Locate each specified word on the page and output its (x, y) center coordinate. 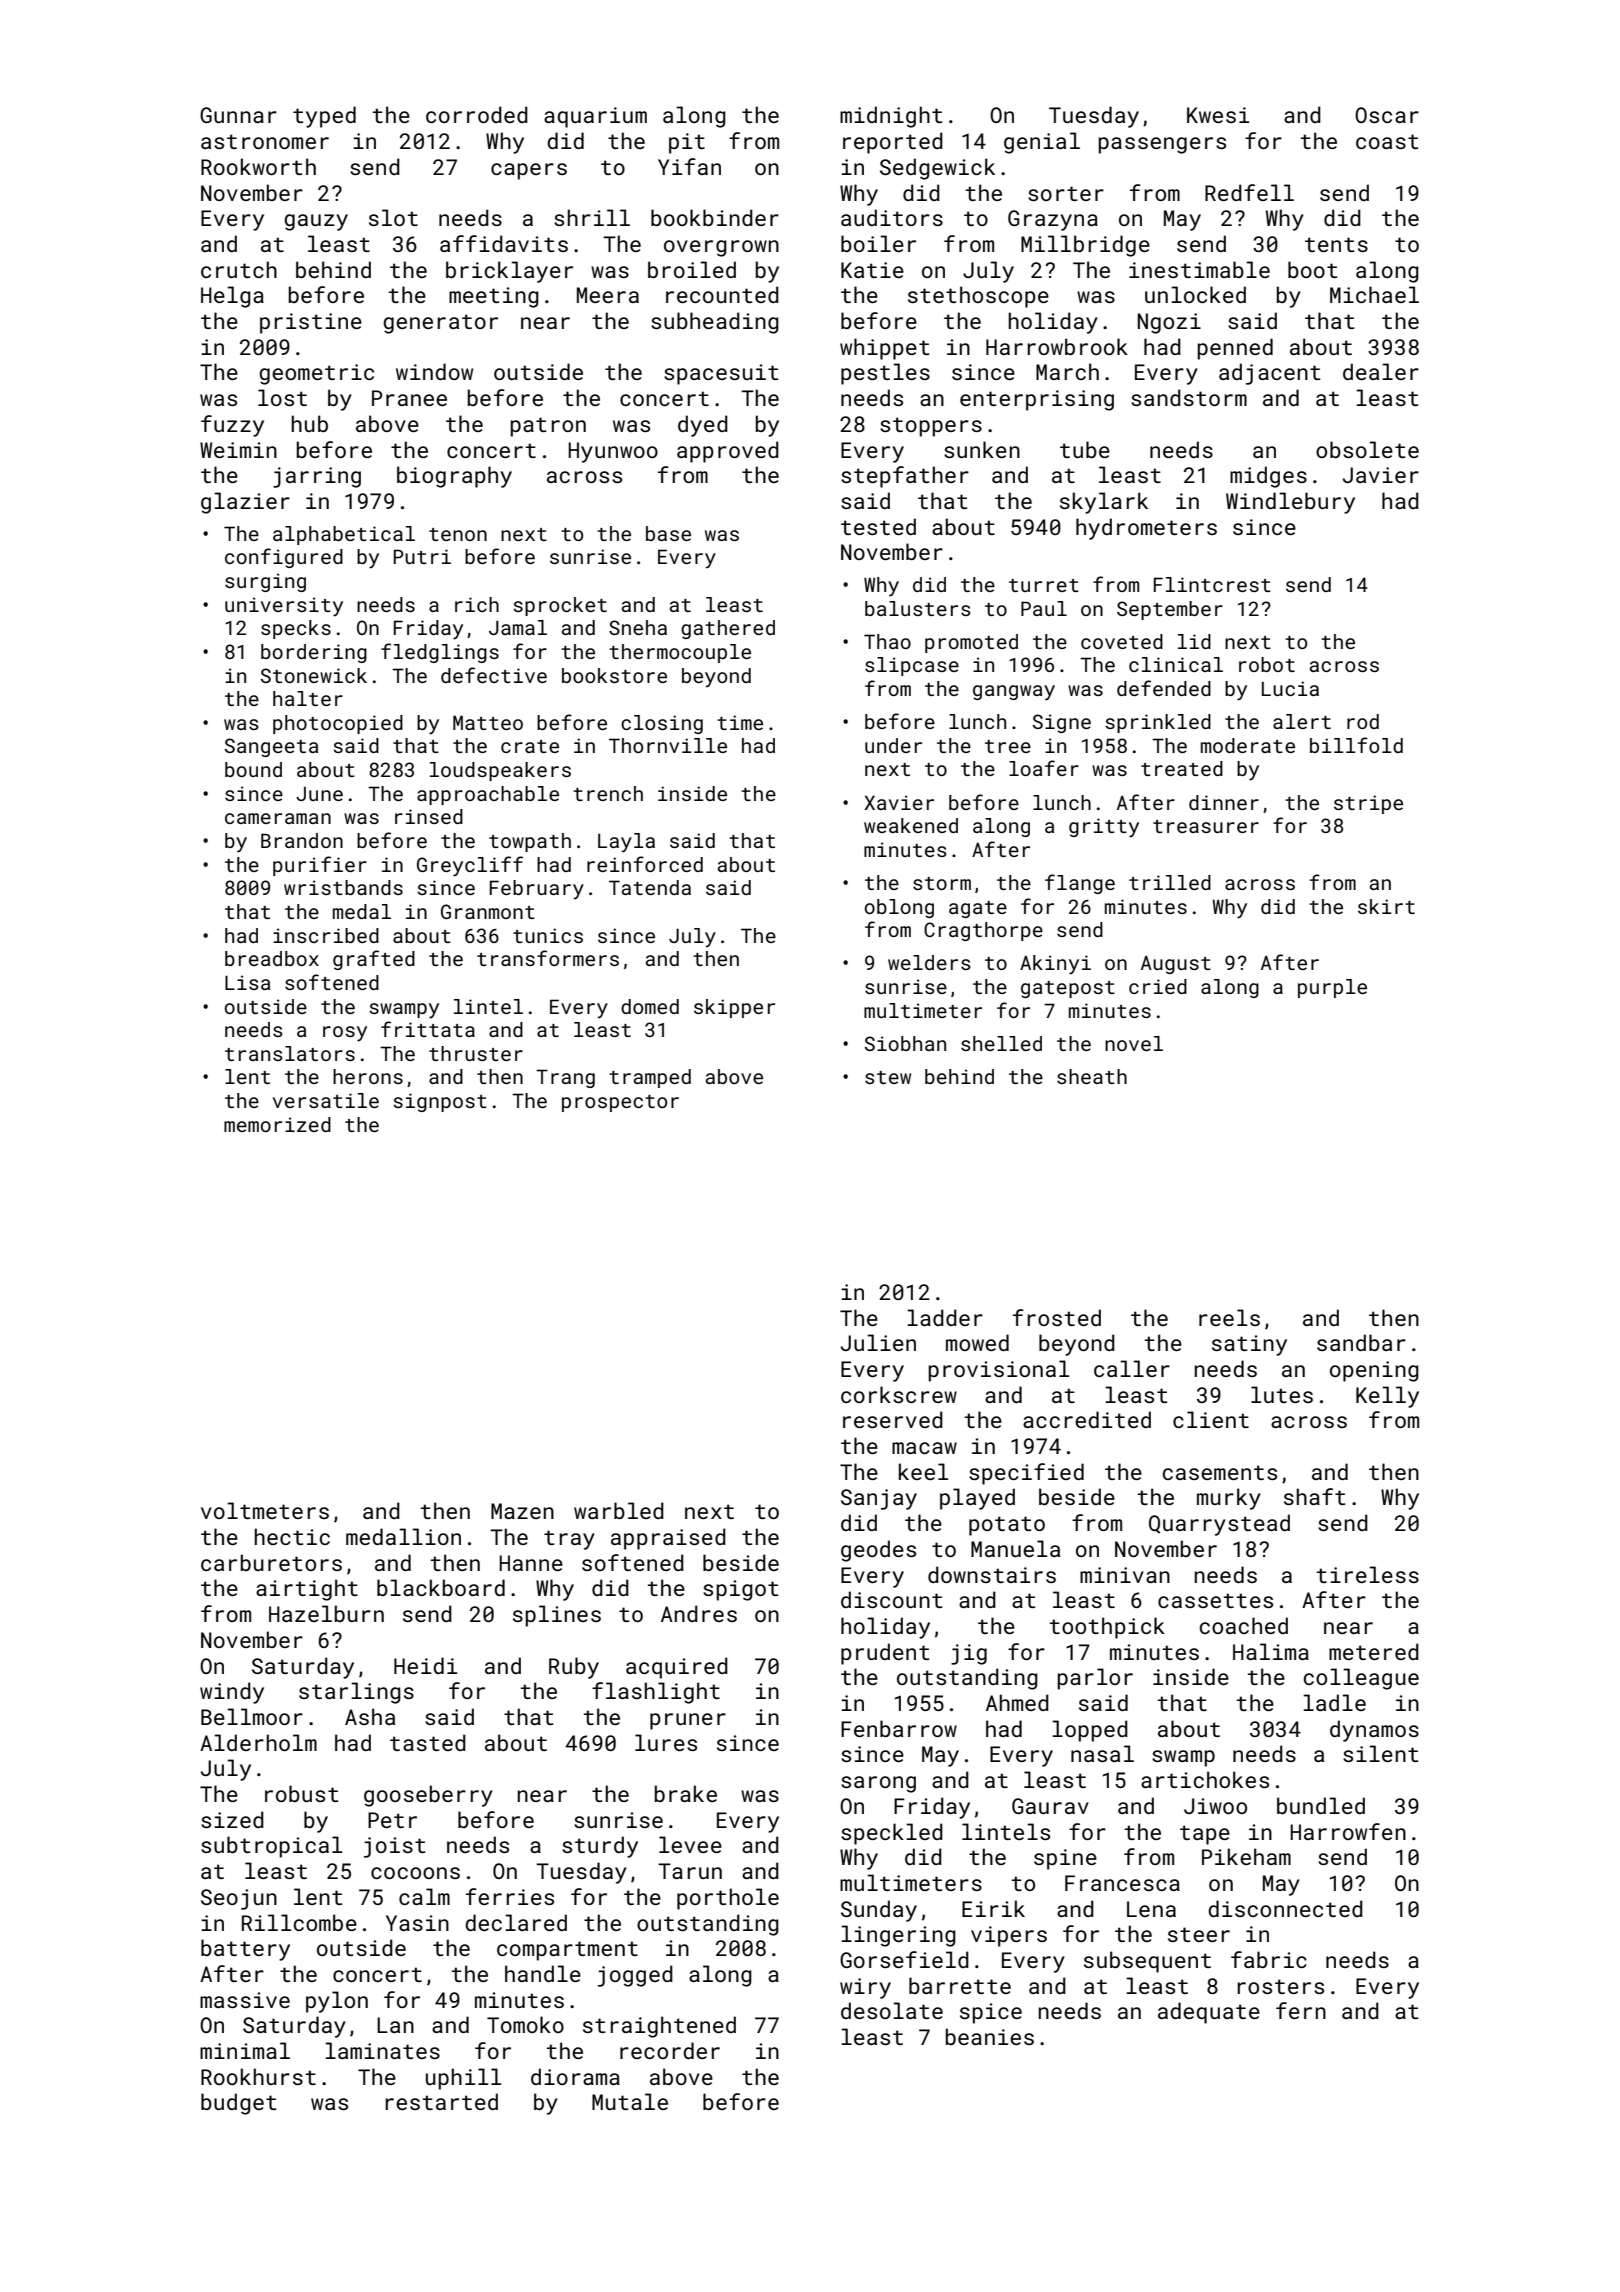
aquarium (595, 117)
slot (393, 217)
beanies (990, 2036)
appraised (668, 1539)
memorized (277, 1124)
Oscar (1387, 115)
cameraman (278, 818)
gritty (1104, 828)
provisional (998, 1371)
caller (1132, 1368)
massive (245, 2000)
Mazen (522, 1511)
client (1211, 1419)
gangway (1014, 693)
